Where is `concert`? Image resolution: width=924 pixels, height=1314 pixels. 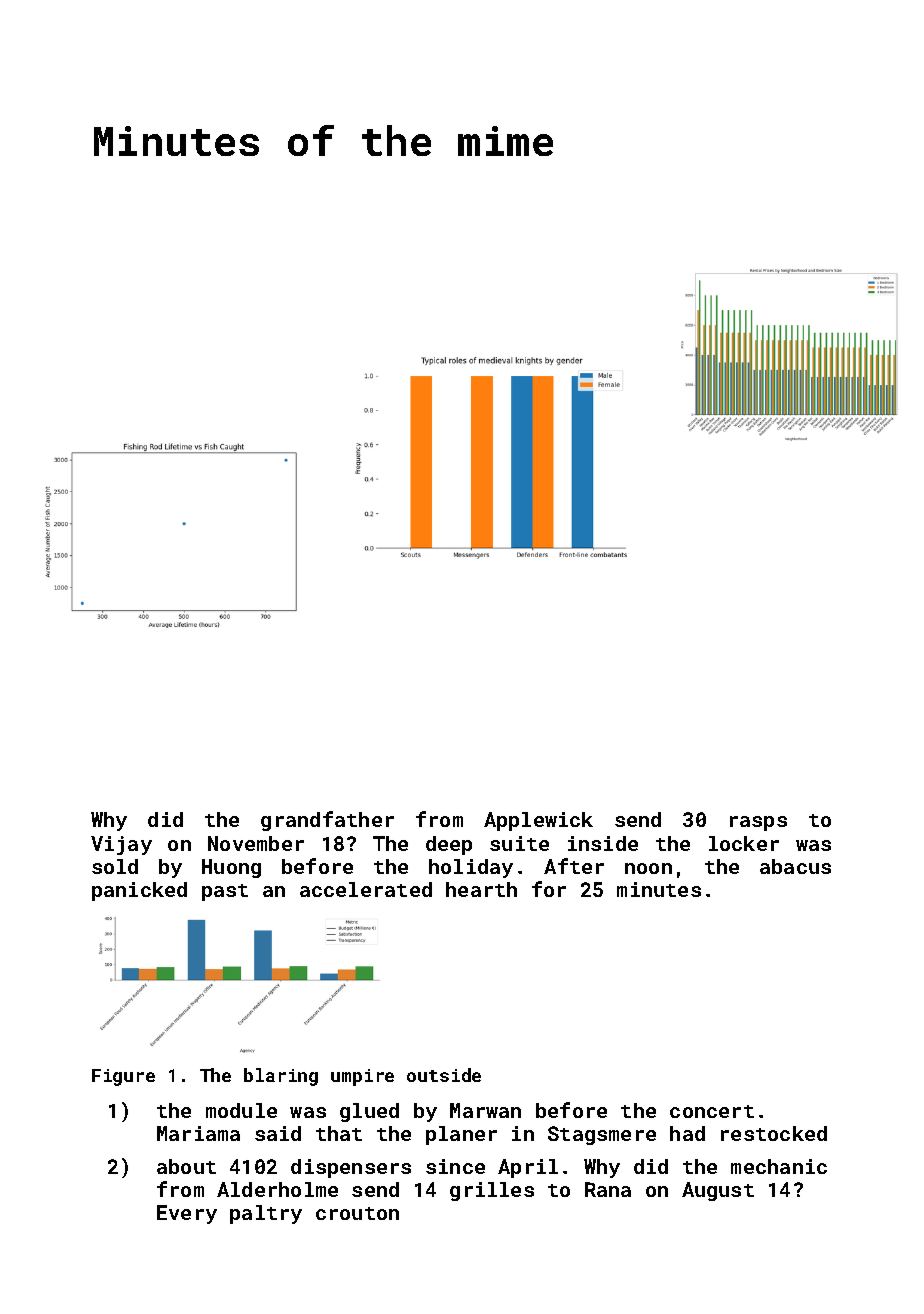 concert is located at coordinates (712, 1111).
